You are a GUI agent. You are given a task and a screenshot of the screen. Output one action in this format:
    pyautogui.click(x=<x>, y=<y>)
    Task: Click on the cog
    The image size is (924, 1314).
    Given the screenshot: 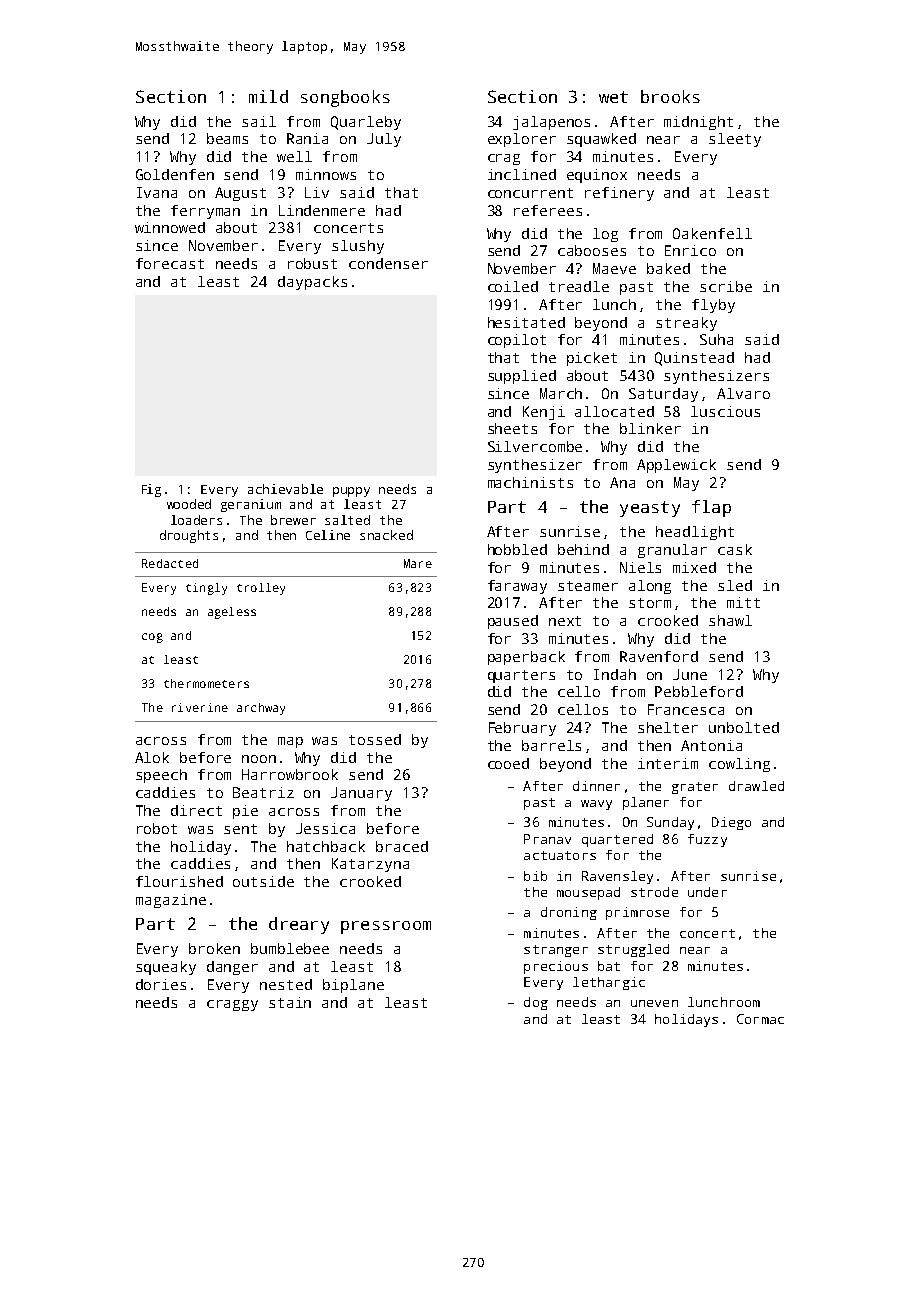 What is the action you would take?
    pyautogui.click(x=152, y=638)
